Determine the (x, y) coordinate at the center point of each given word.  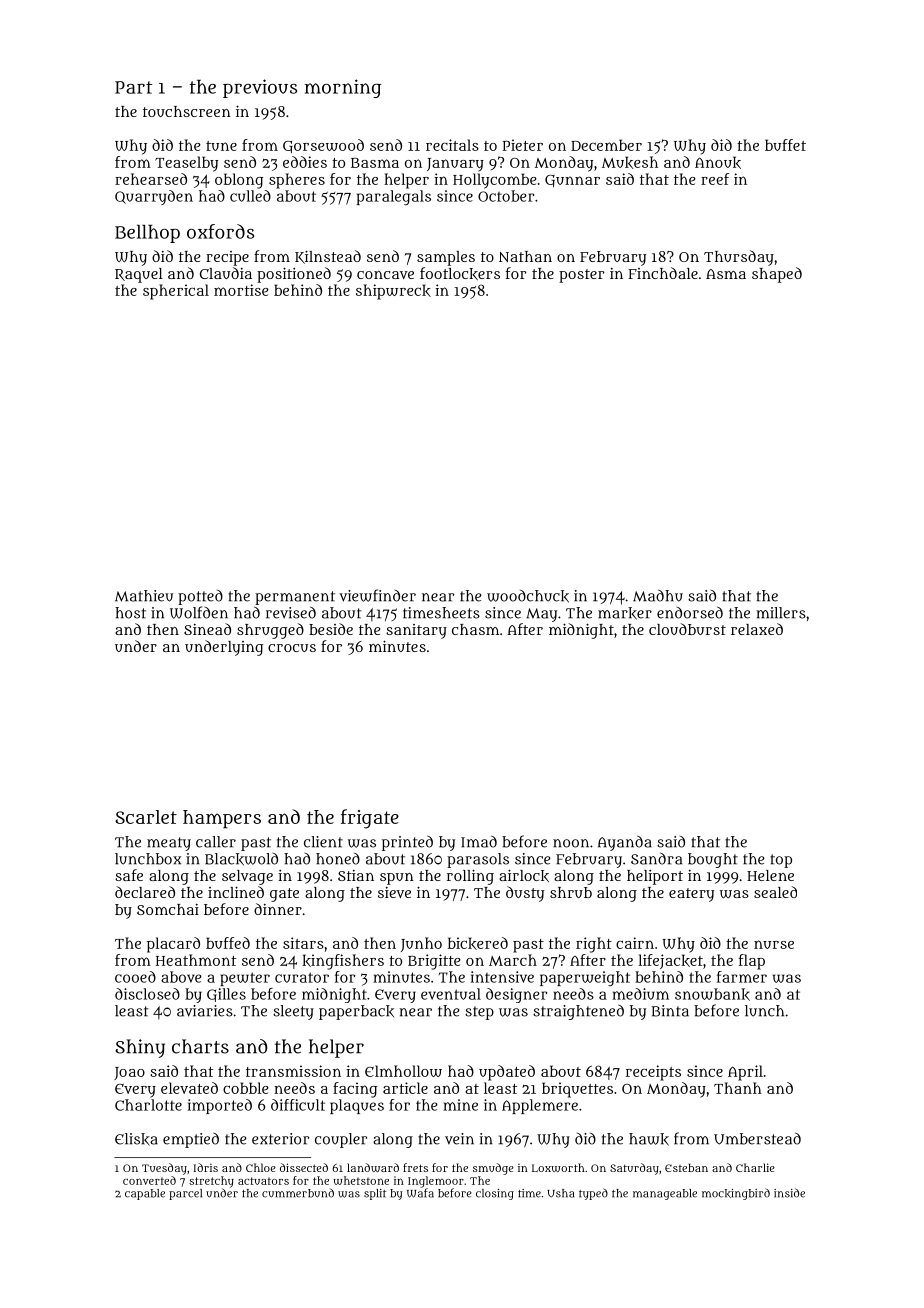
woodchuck (528, 596)
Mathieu (144, 596)
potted (200, 597)
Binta (670, 1011)
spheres (297, 181)
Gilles (226, 995)
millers (781, 613)
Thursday (739, 258)
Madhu (658, 595)
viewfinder (377, 595)
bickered (478, 943)
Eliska (136, 1139)
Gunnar (572, 181)
